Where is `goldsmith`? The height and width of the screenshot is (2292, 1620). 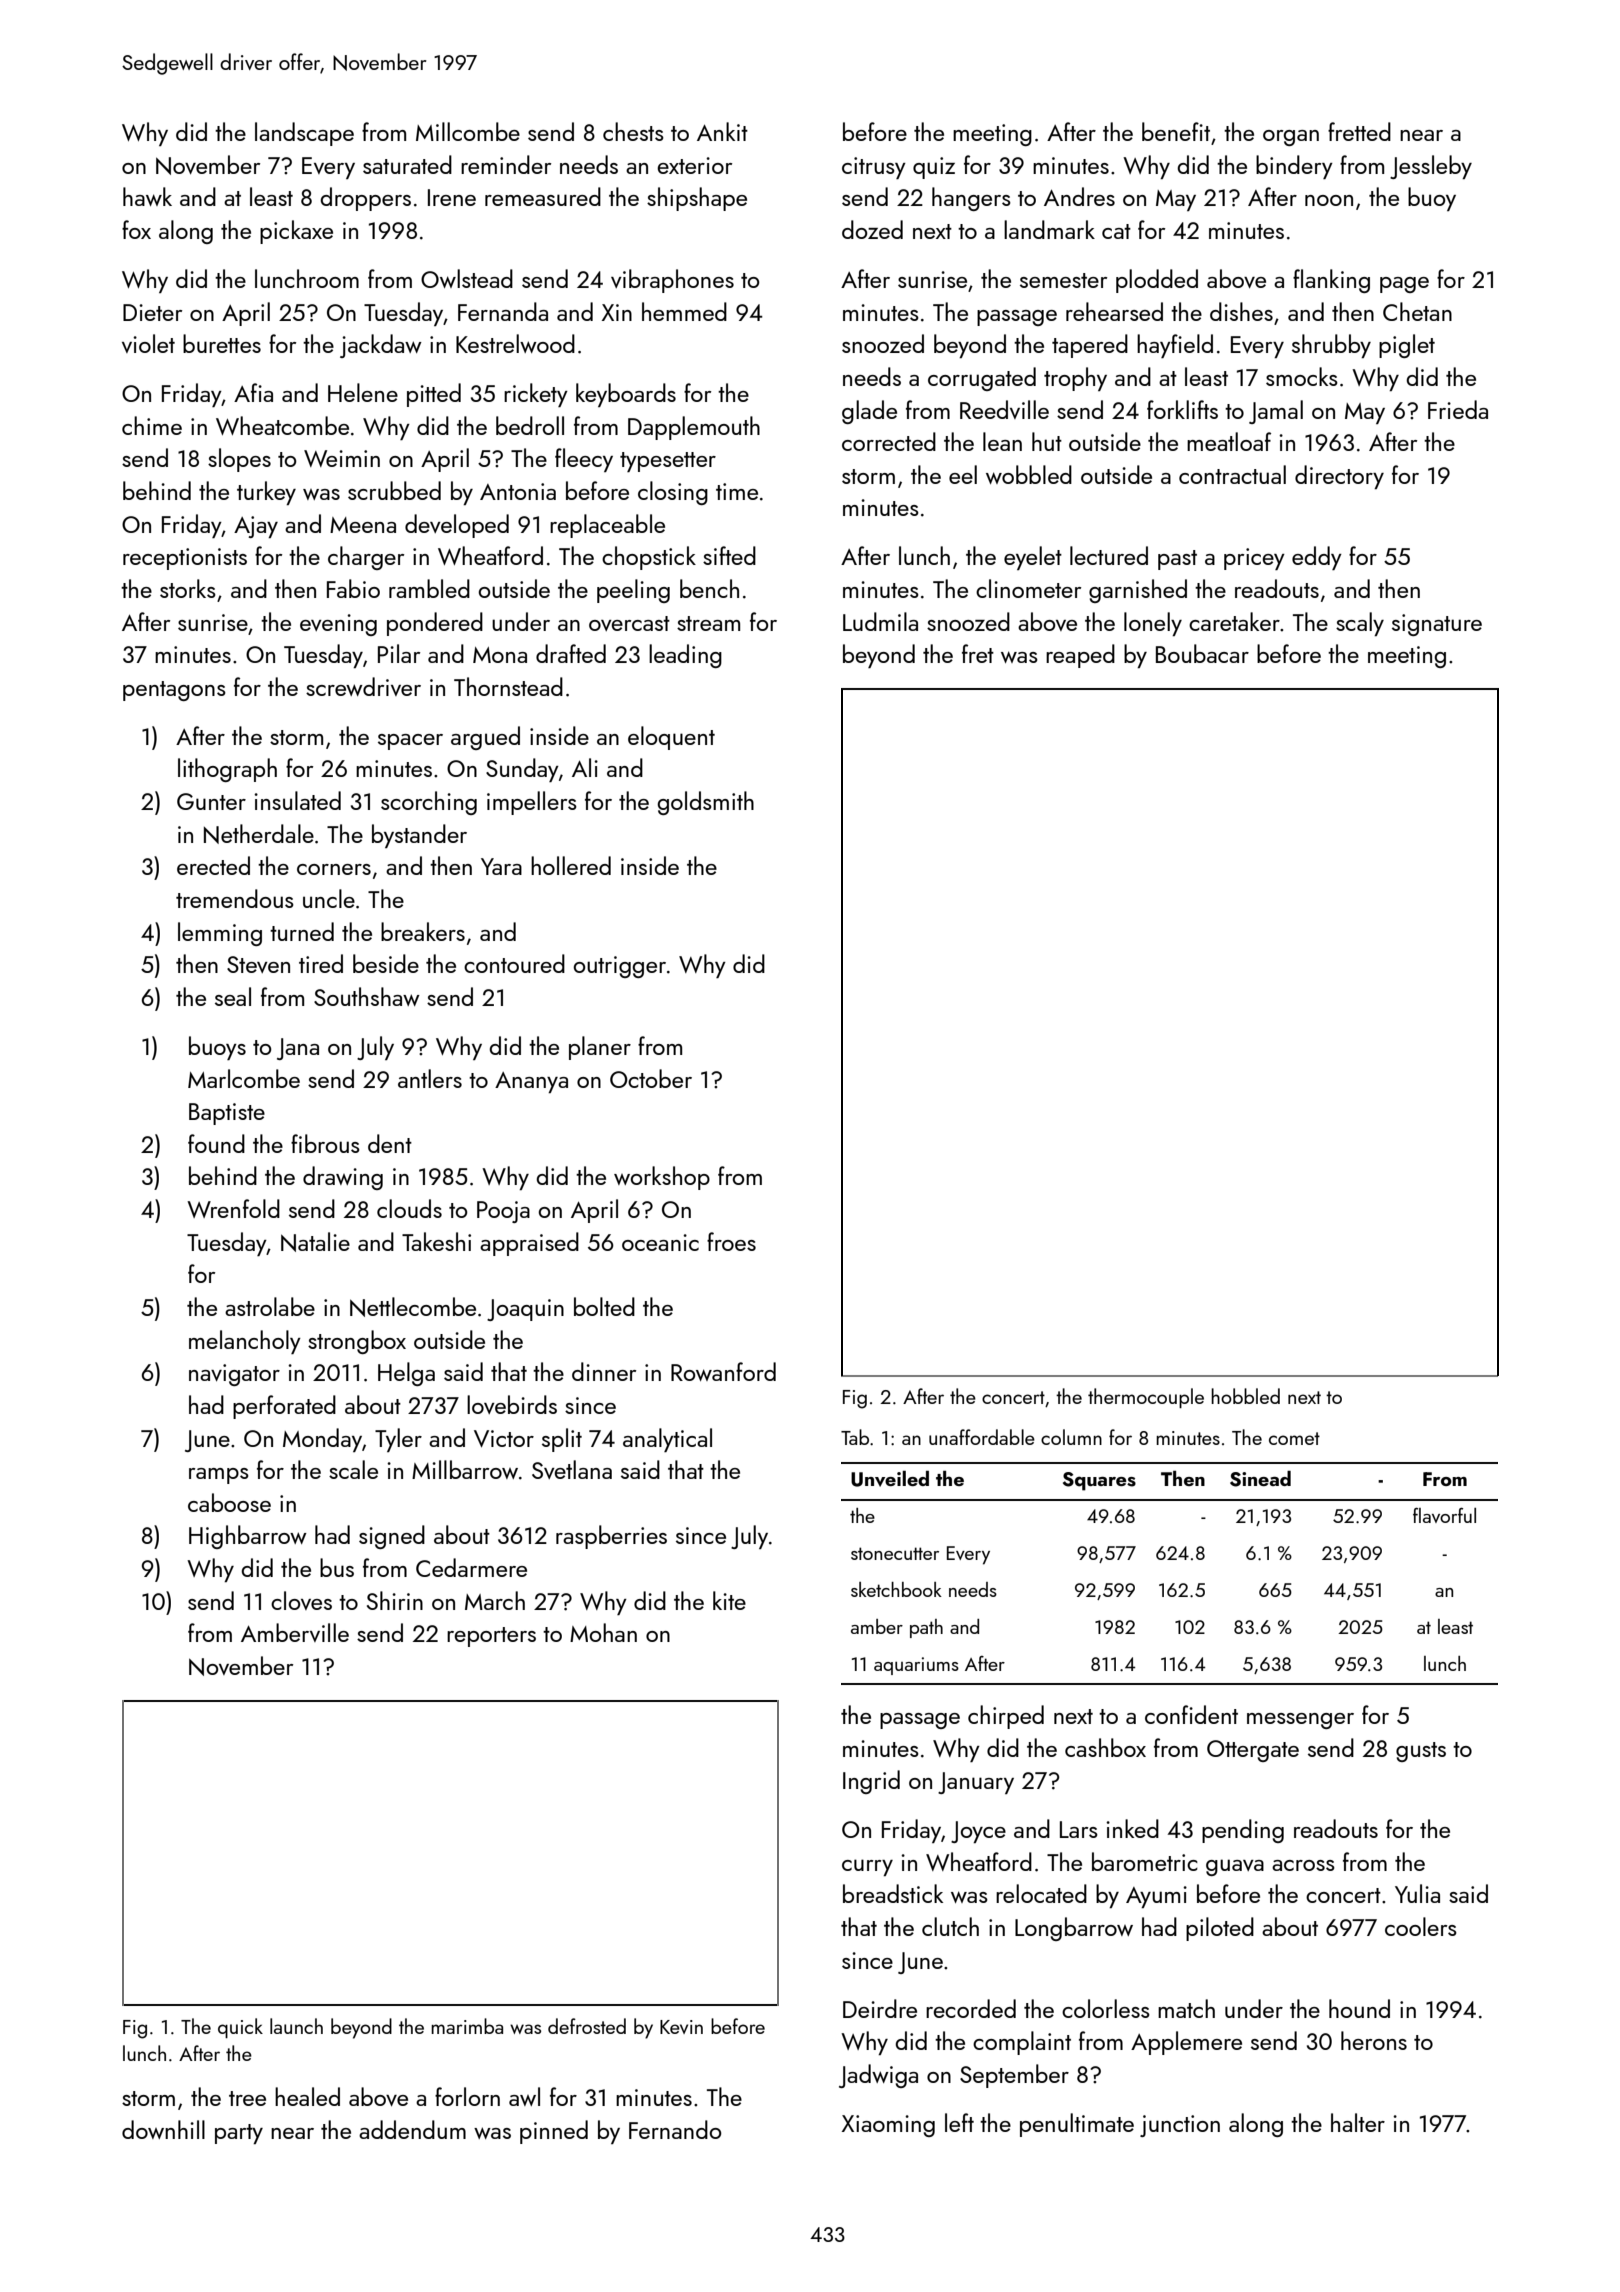 goldsmith is located at coordinates (705, 803).
